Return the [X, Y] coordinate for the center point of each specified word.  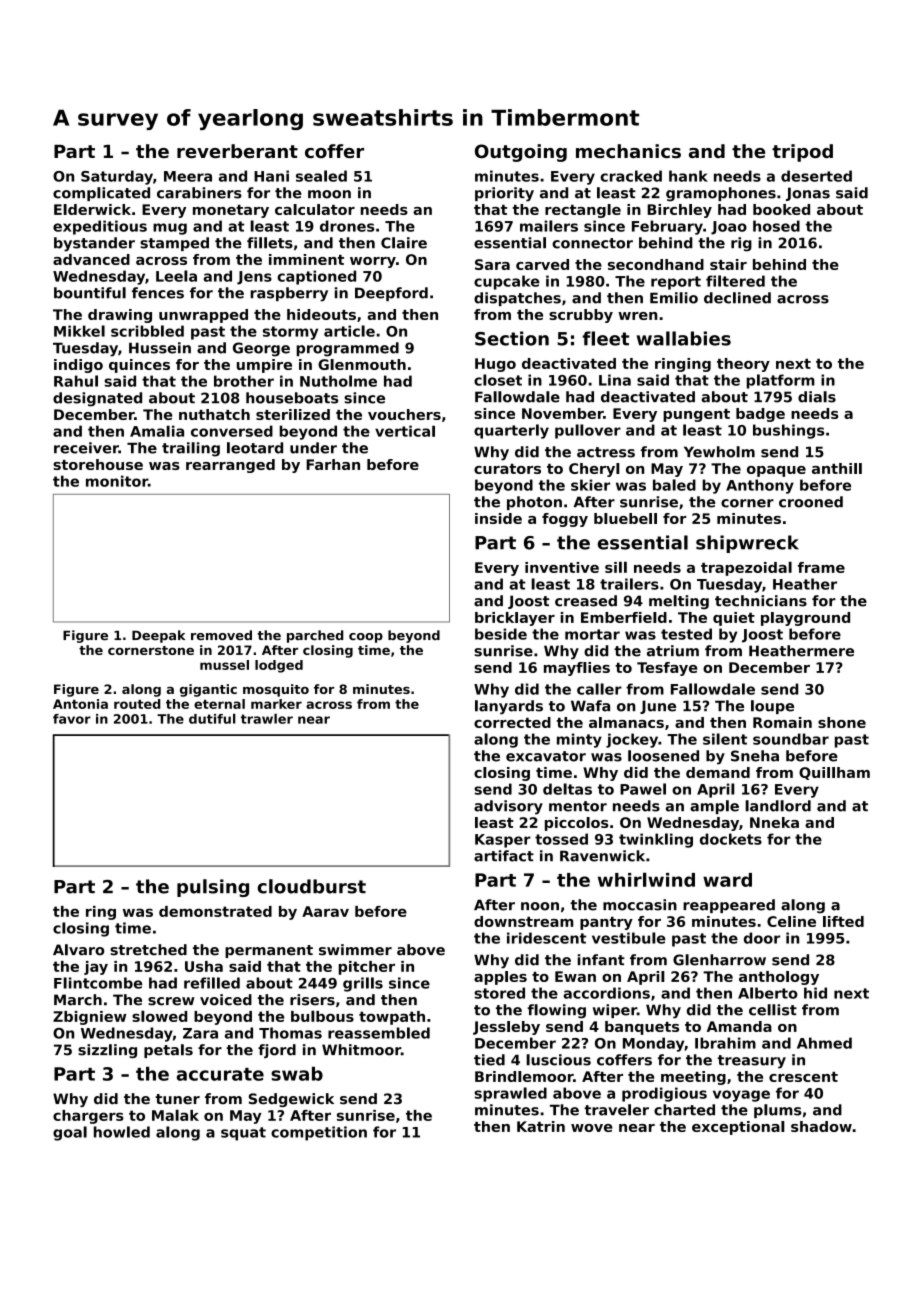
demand [718, 772]
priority [504, 194]
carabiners [199, 193]
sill [616, 567]
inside [498, 518]
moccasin [640, 905]
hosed [776, 226]
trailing [191, 449]
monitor [117, 481]
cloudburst [311, 886]
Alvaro [78, 950]
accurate [220, 1074]
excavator [546, 756]
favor [72, 719]
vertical [405, 431]
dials [817, 397]
